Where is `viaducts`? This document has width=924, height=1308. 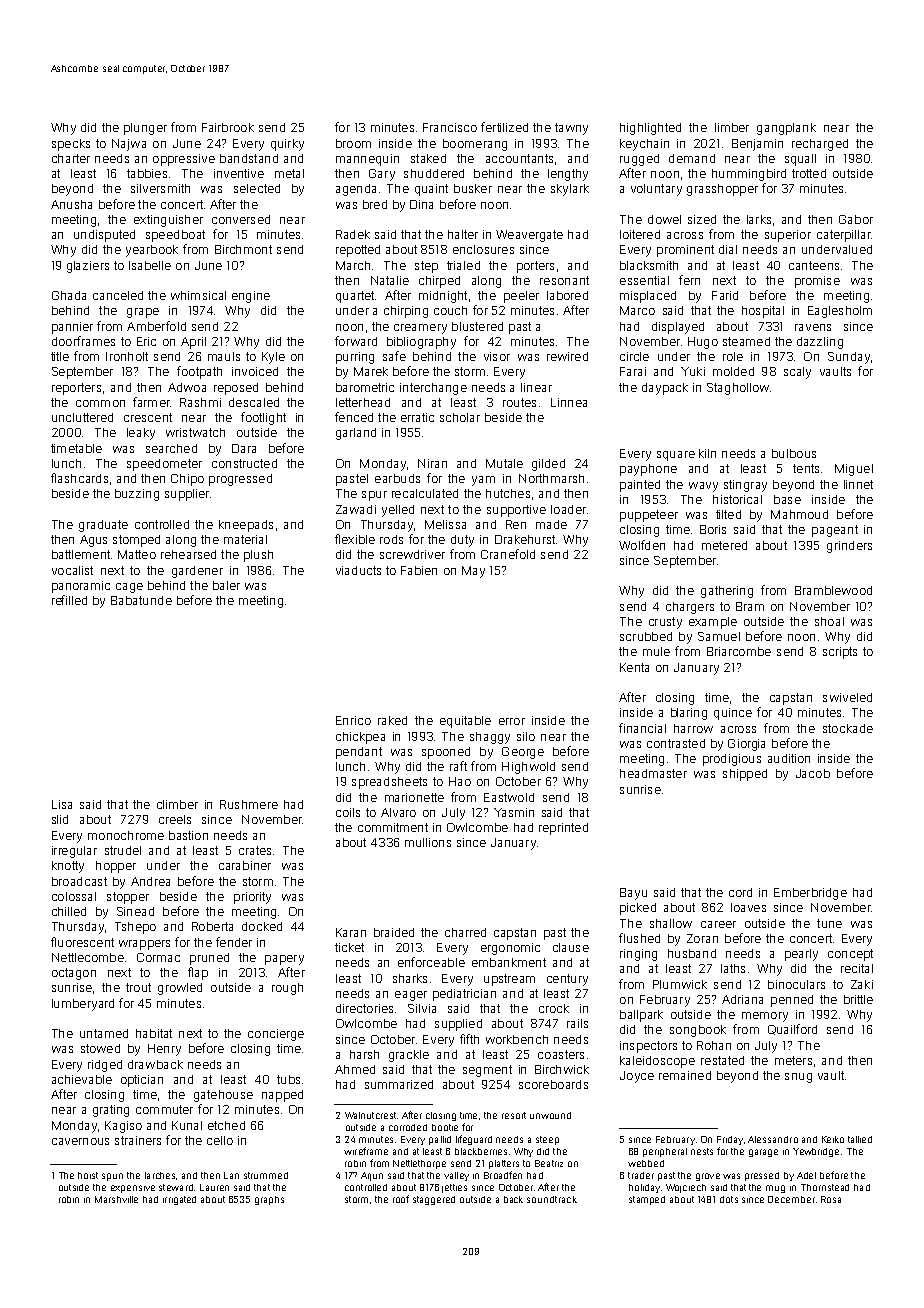 viaducts is located at coordinates (358, 570).
